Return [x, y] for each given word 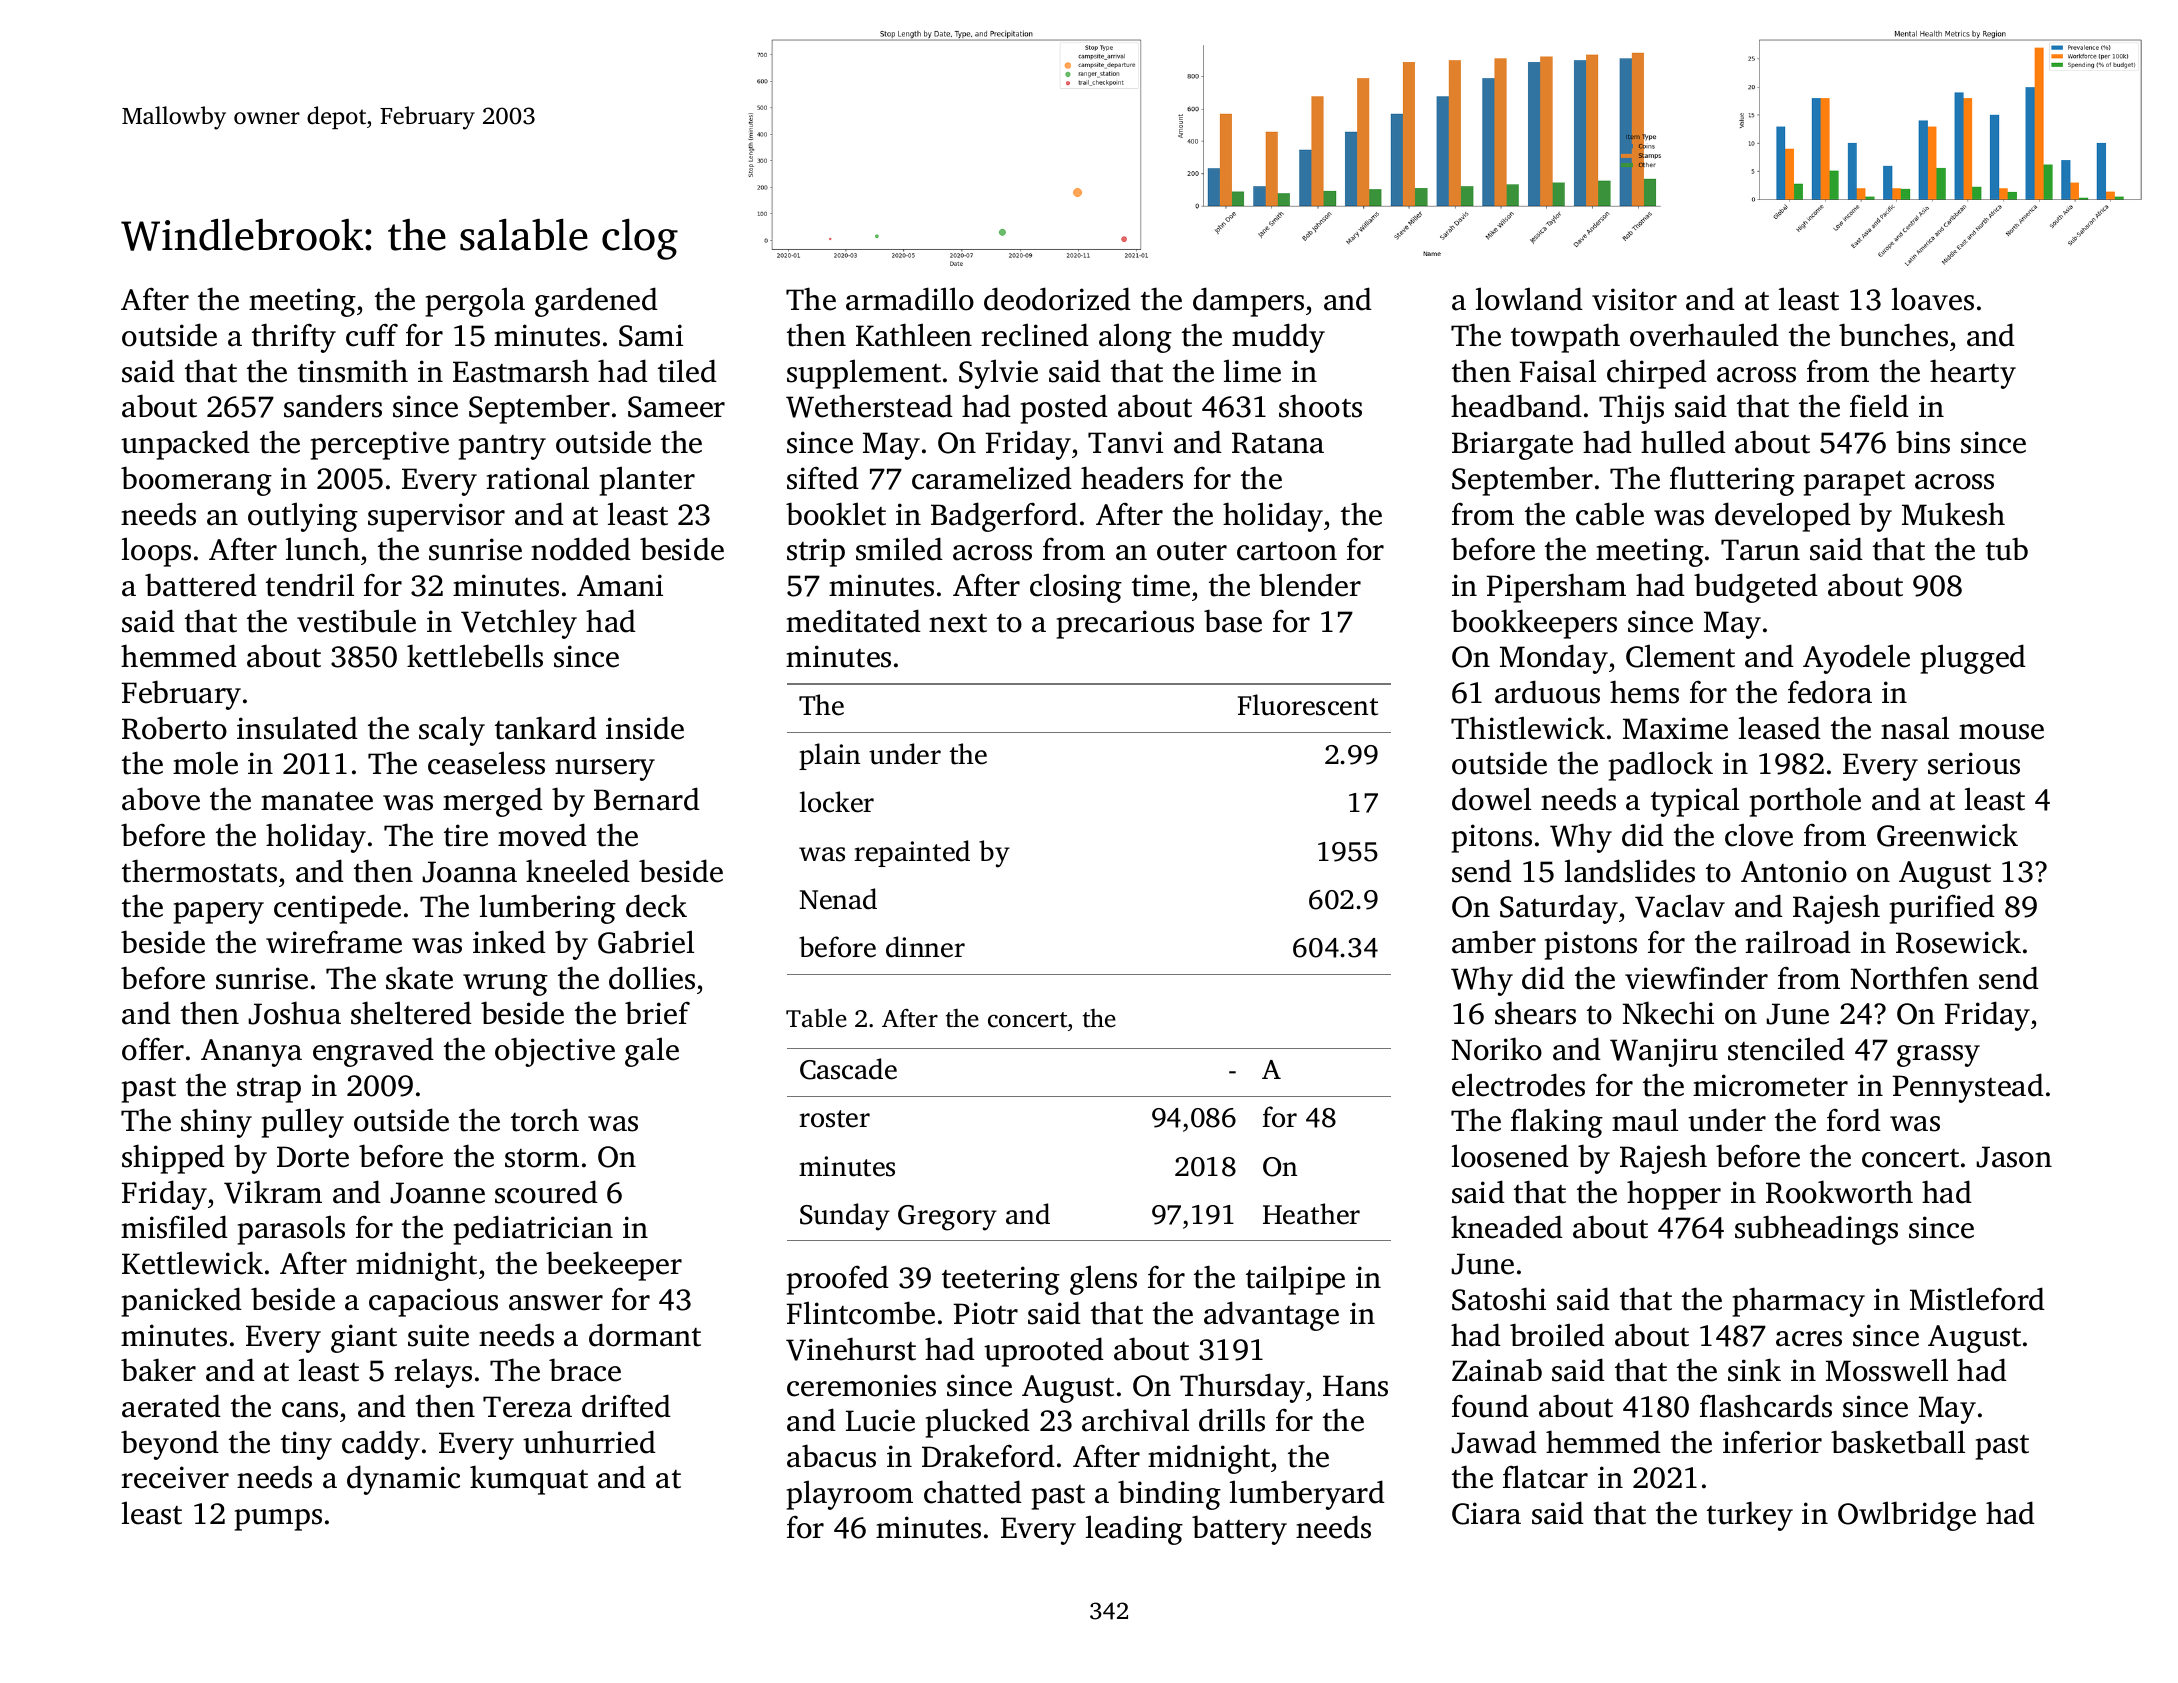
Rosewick [1958, 942]
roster [834, 1119]
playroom [850, 1495]
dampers [1248, 302]
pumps [278, 1520]
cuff [372, 335]
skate [419, 978]
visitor [1634, 299]
